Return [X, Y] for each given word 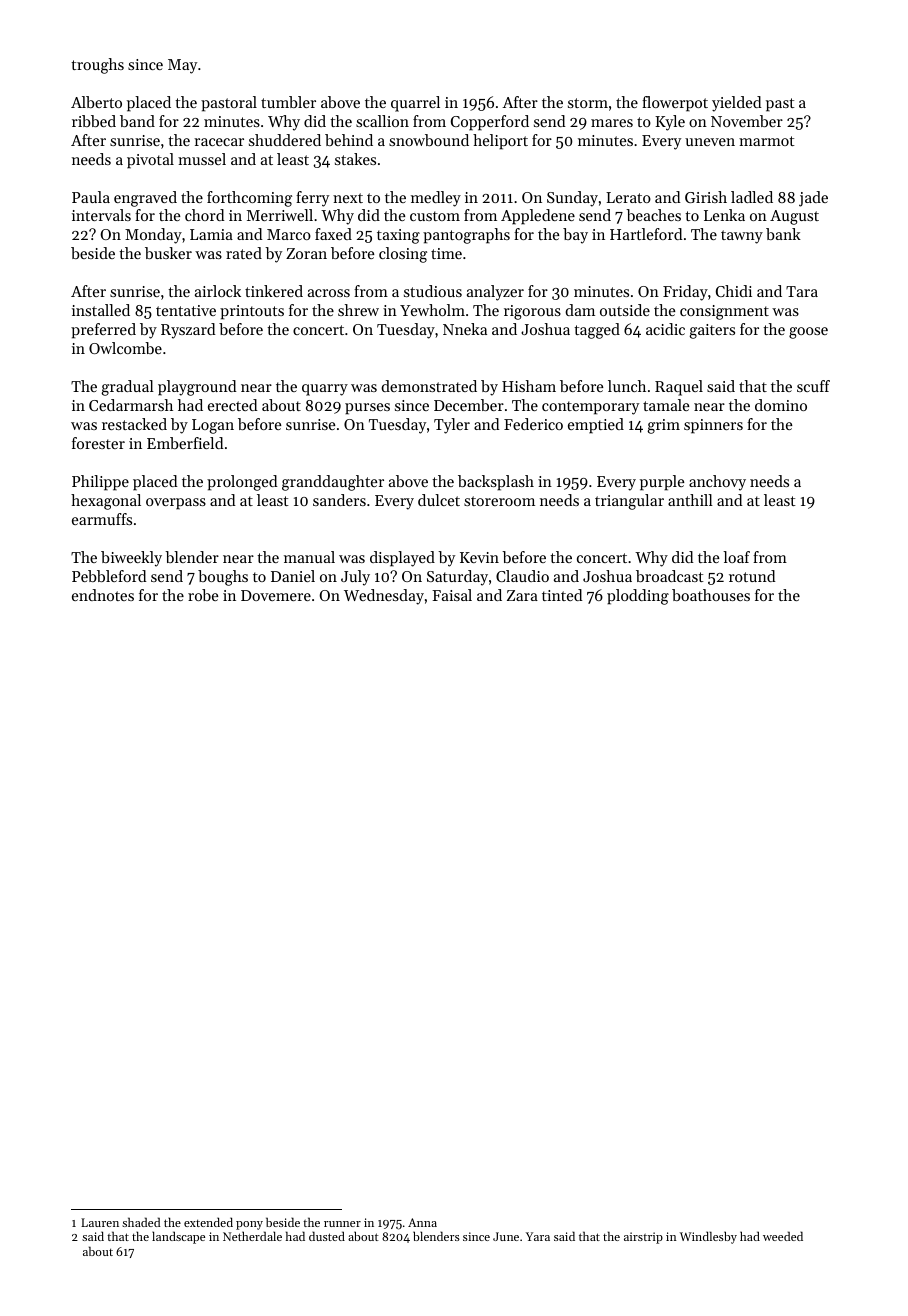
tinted [562, 595]
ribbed [94, 121]
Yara [538, 1236]
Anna [422, 1222]
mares [612, 123]
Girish [706, 197]
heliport [500, 142]
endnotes [103, 595]
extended [208, 1222]
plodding [638, 597]
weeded [783, 1236]
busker [168, 253]
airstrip [643, 1238]
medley [436, 199]
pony [249, 1225]
